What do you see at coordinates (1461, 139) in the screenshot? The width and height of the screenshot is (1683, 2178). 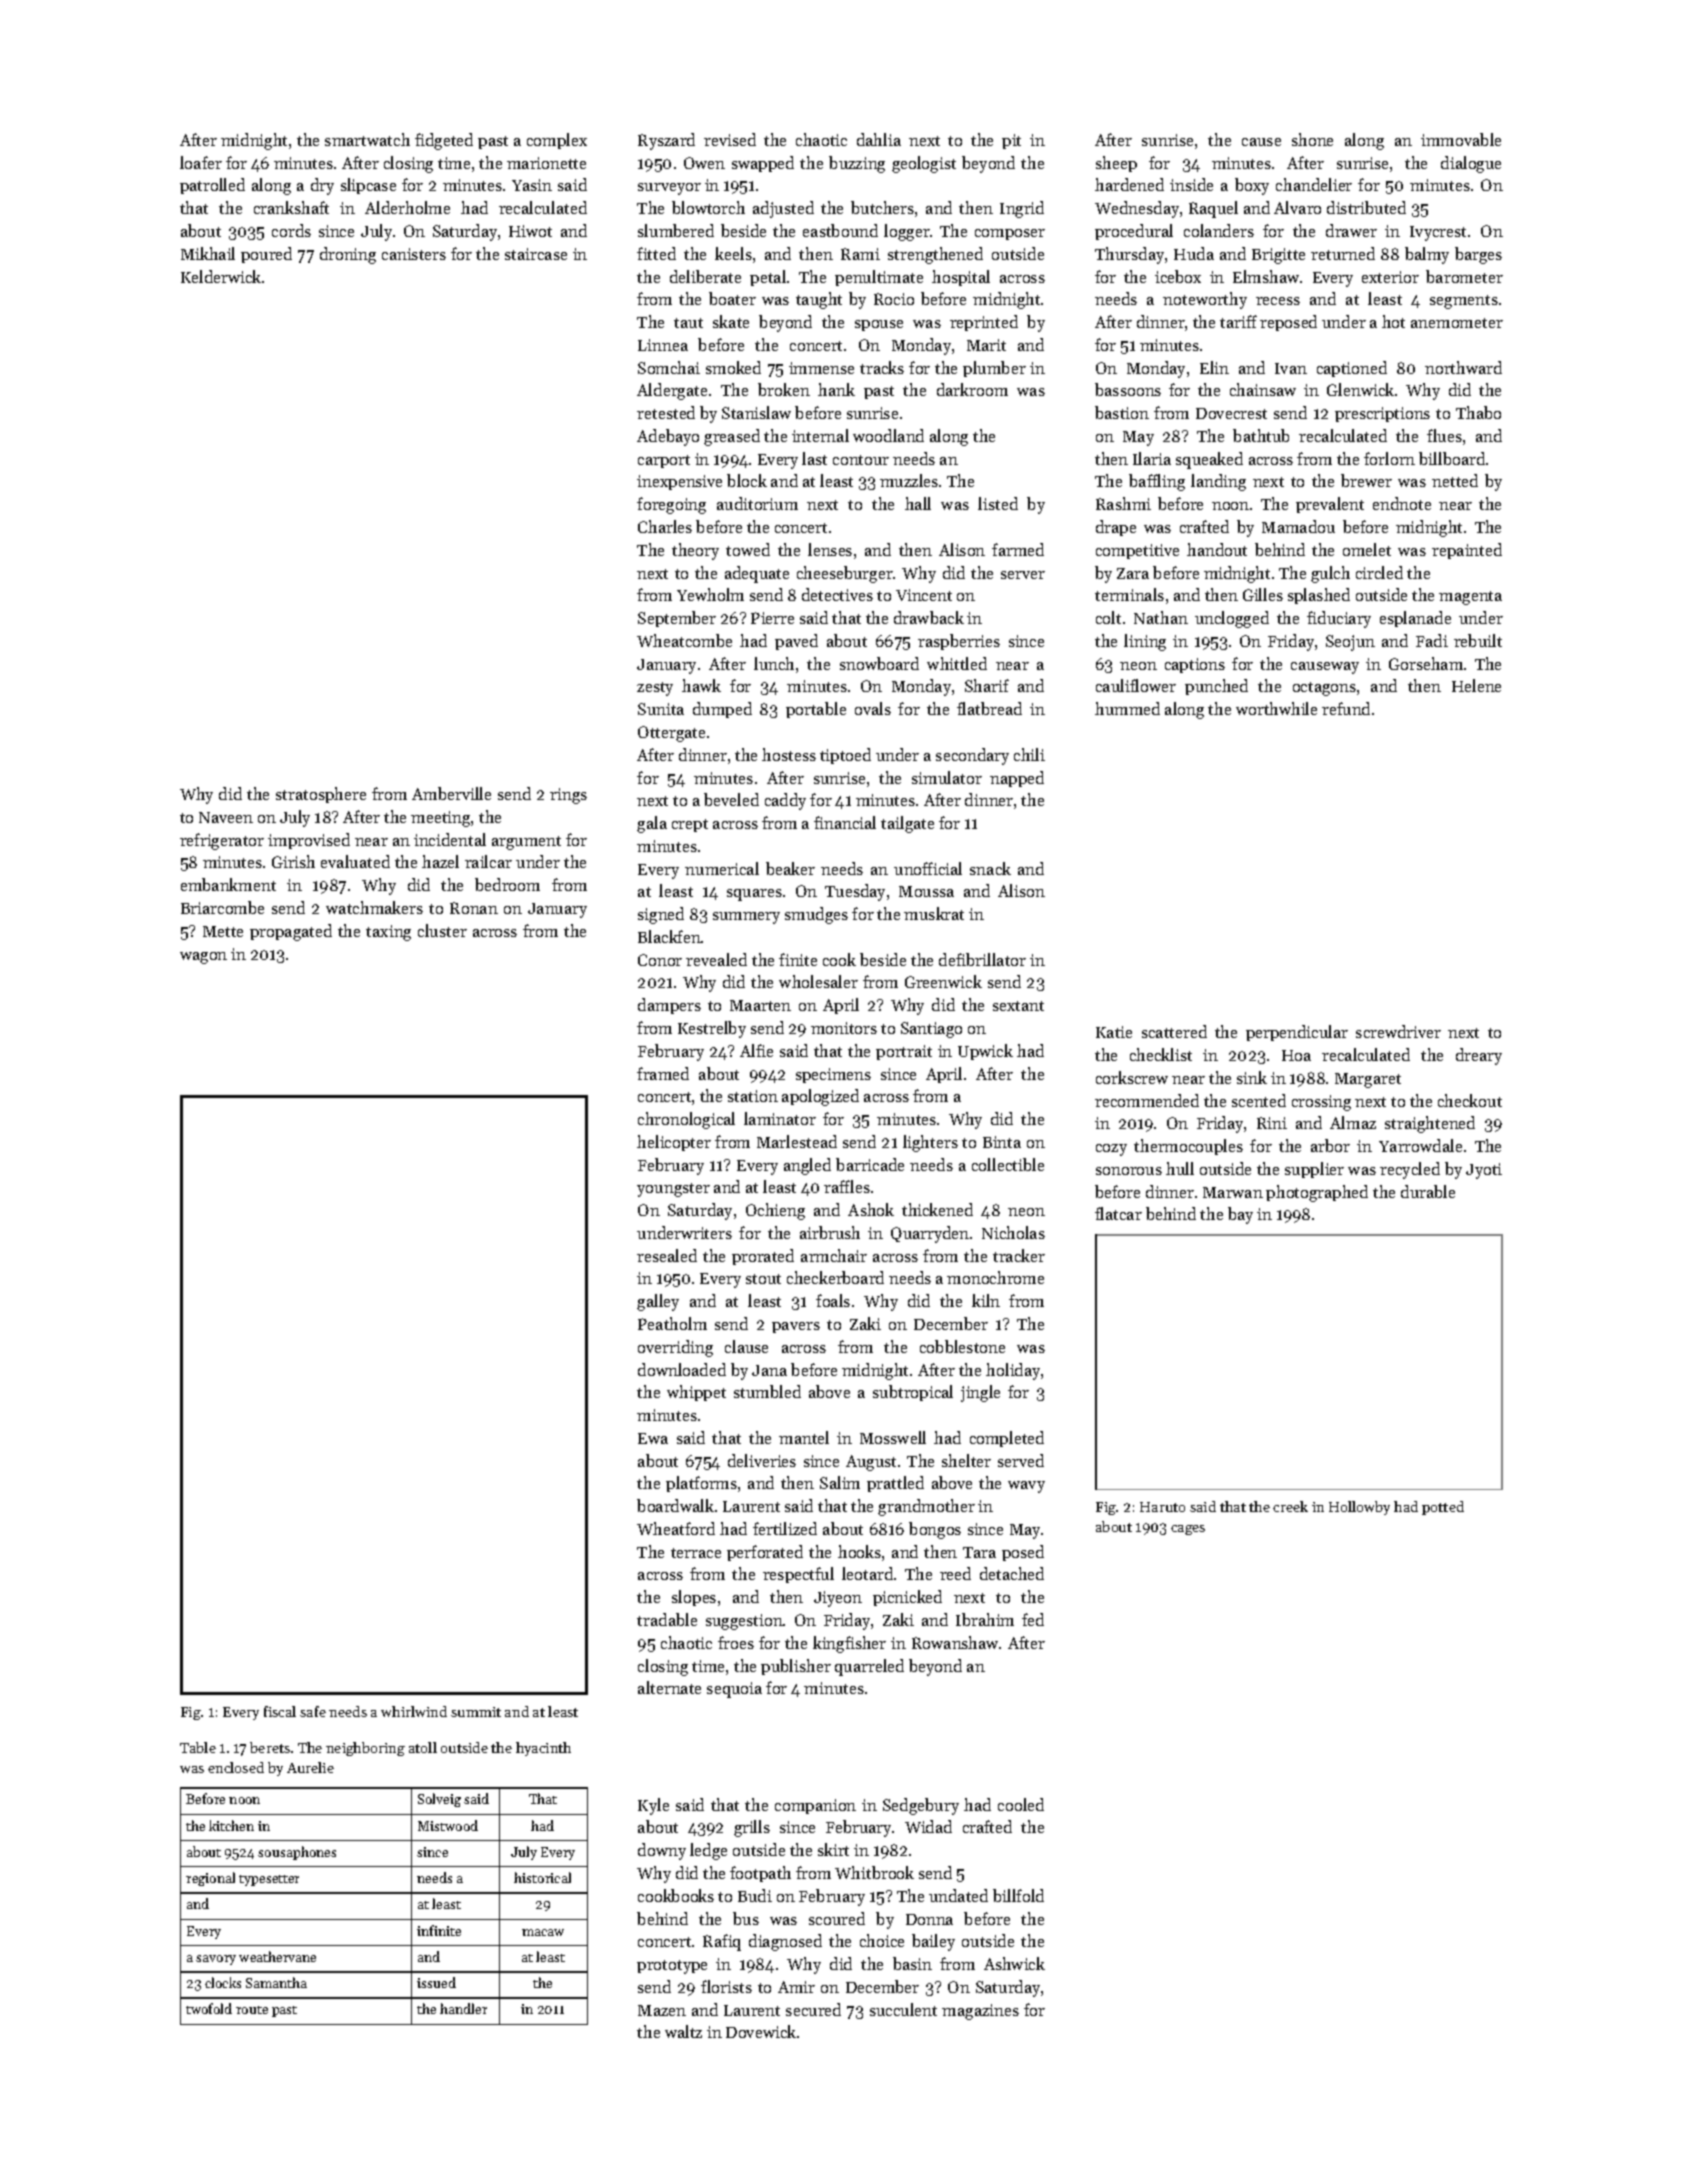 I see `immovable` at bounding box center [1461, 139].
